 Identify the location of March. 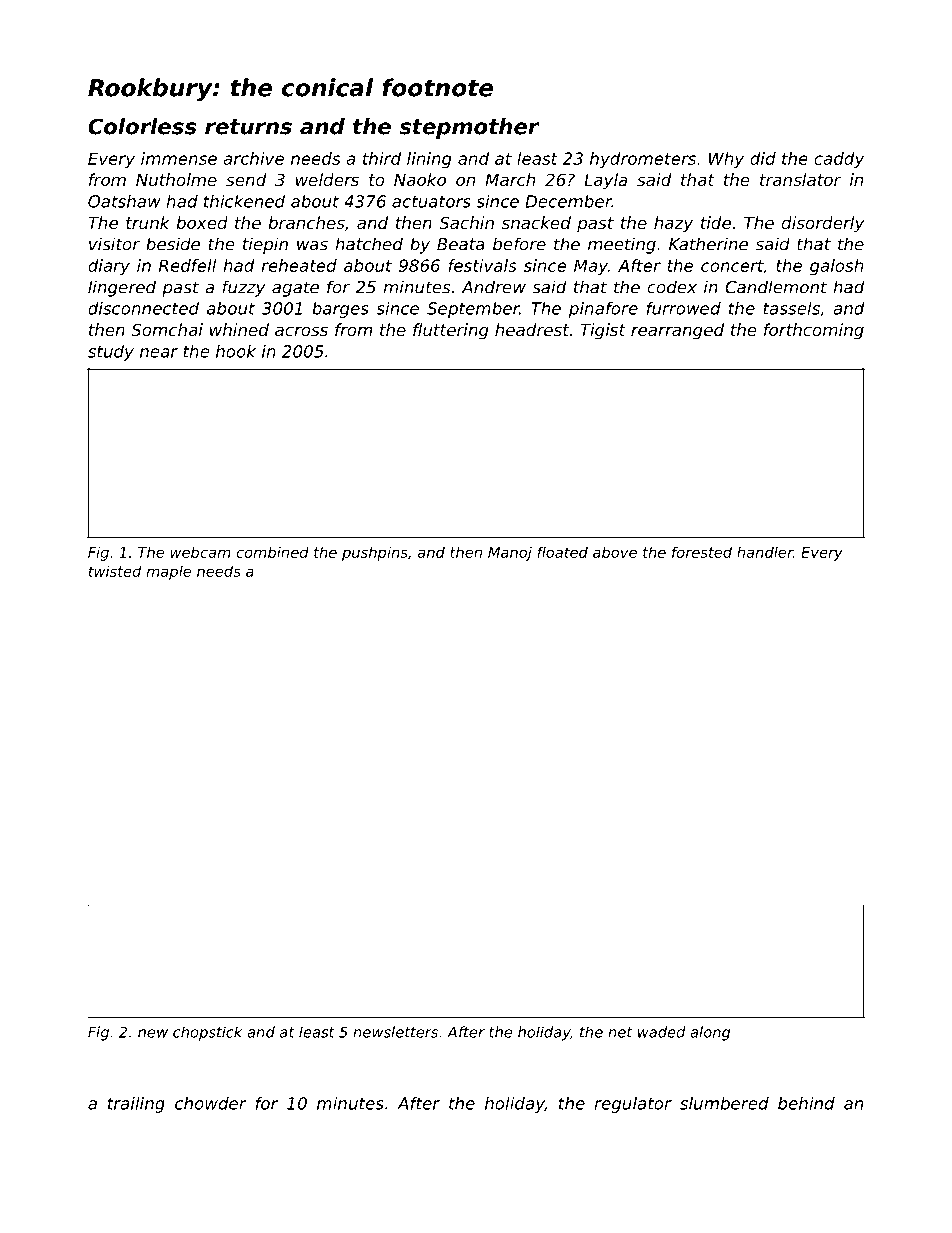
(510, 179).
